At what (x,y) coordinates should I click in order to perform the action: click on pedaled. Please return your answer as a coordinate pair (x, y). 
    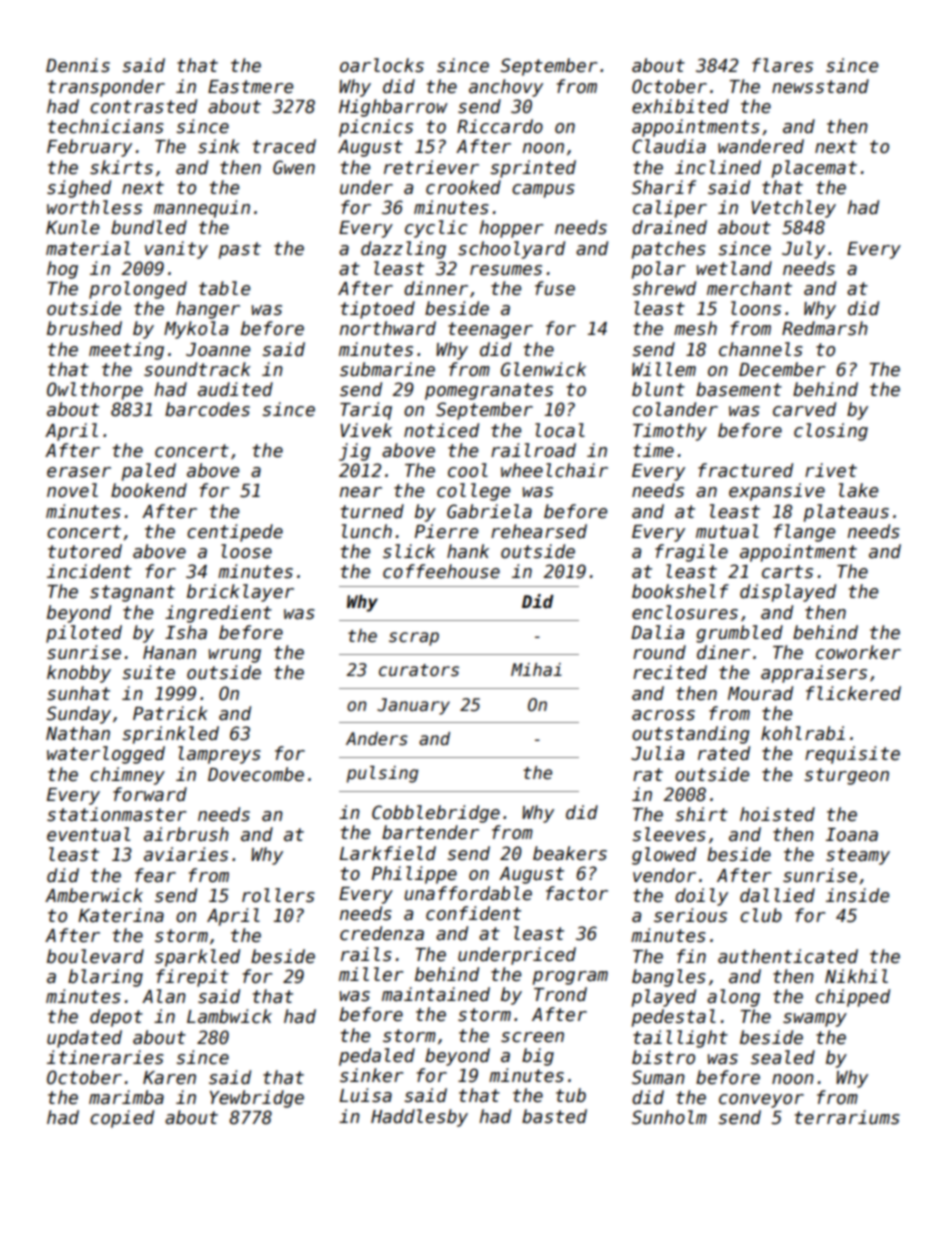
    Looking at the image, I should click on (377, 1057).
